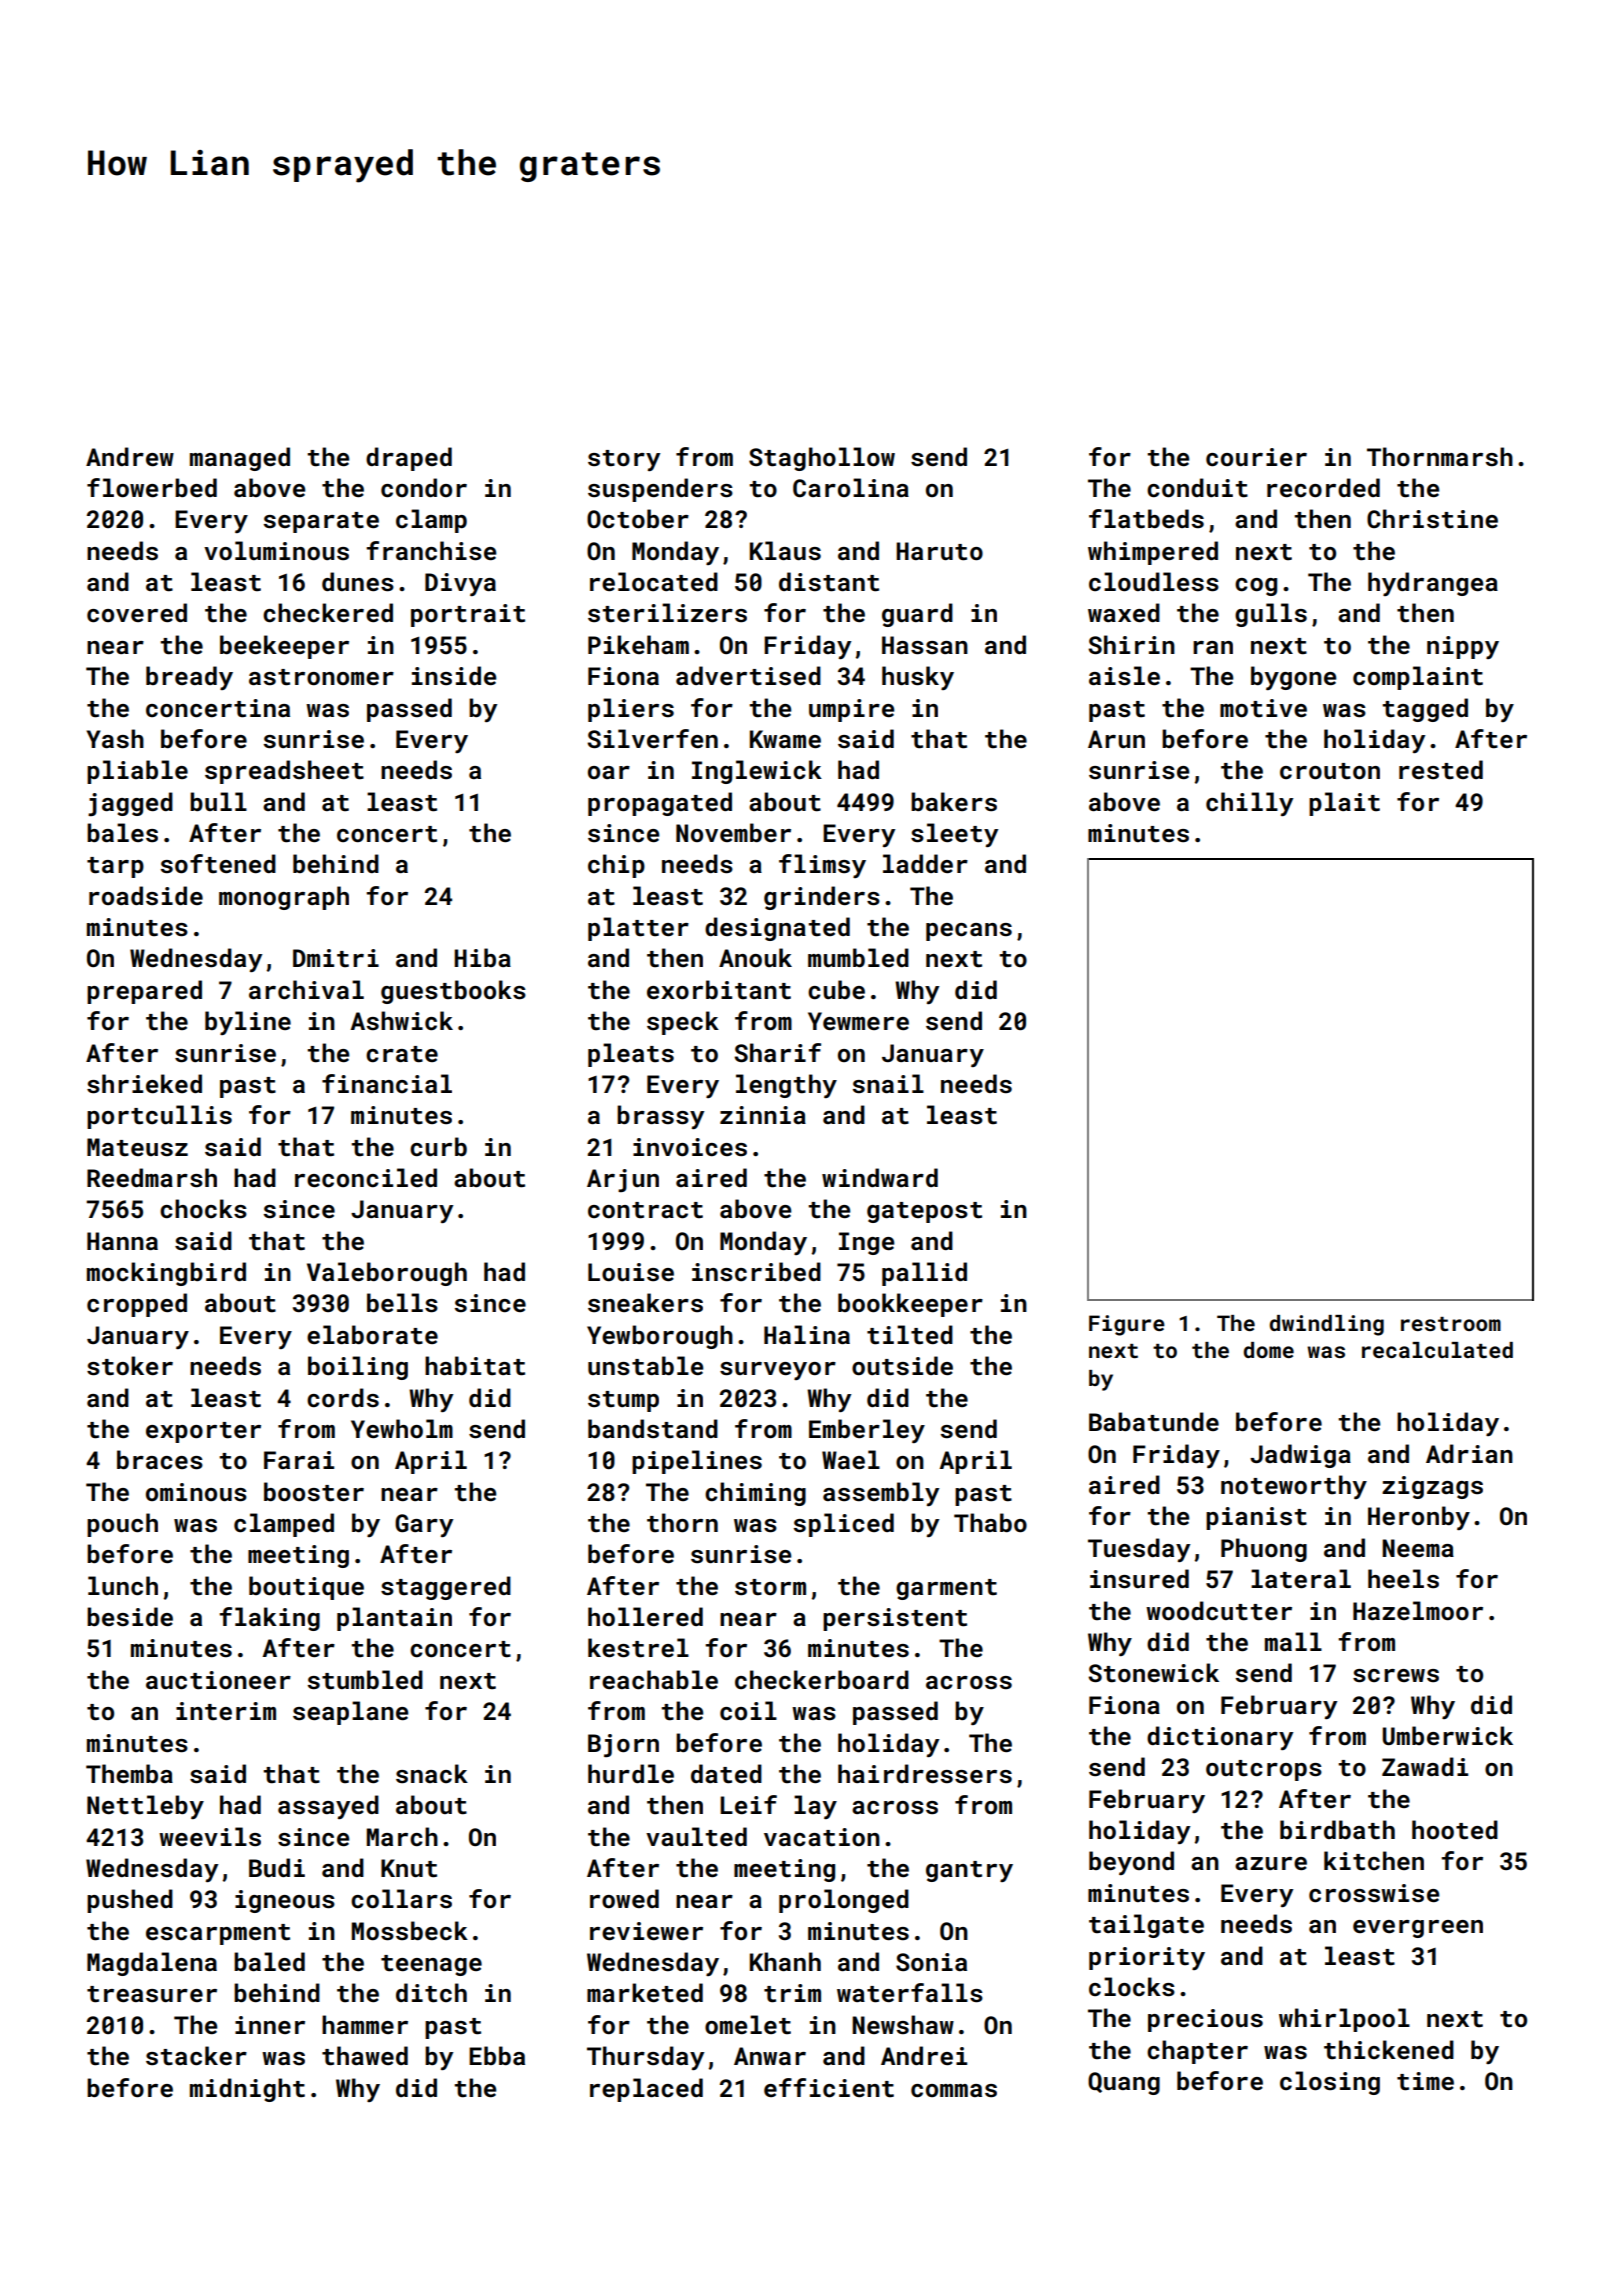 This document has width=1620, height=2292. I want to click on efficient, so click(829, 2088).
